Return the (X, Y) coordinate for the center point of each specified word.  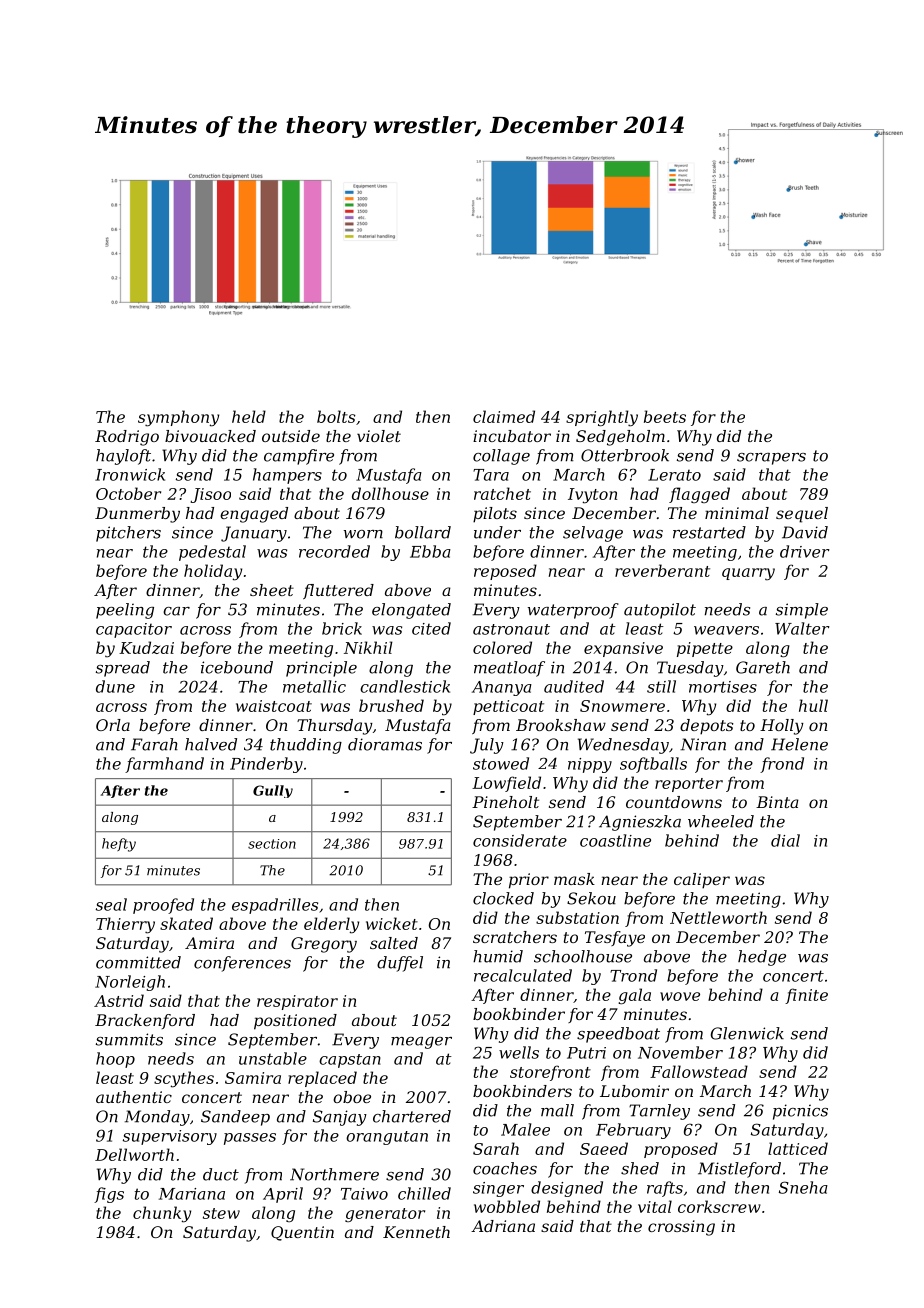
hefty (119, 845)
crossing (681, 1228)
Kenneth (416, 1232)
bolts (336, 416)
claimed (504, 416)
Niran (703, 744)
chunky (162, 1214)
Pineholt (505, 802)
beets (665, 416)
